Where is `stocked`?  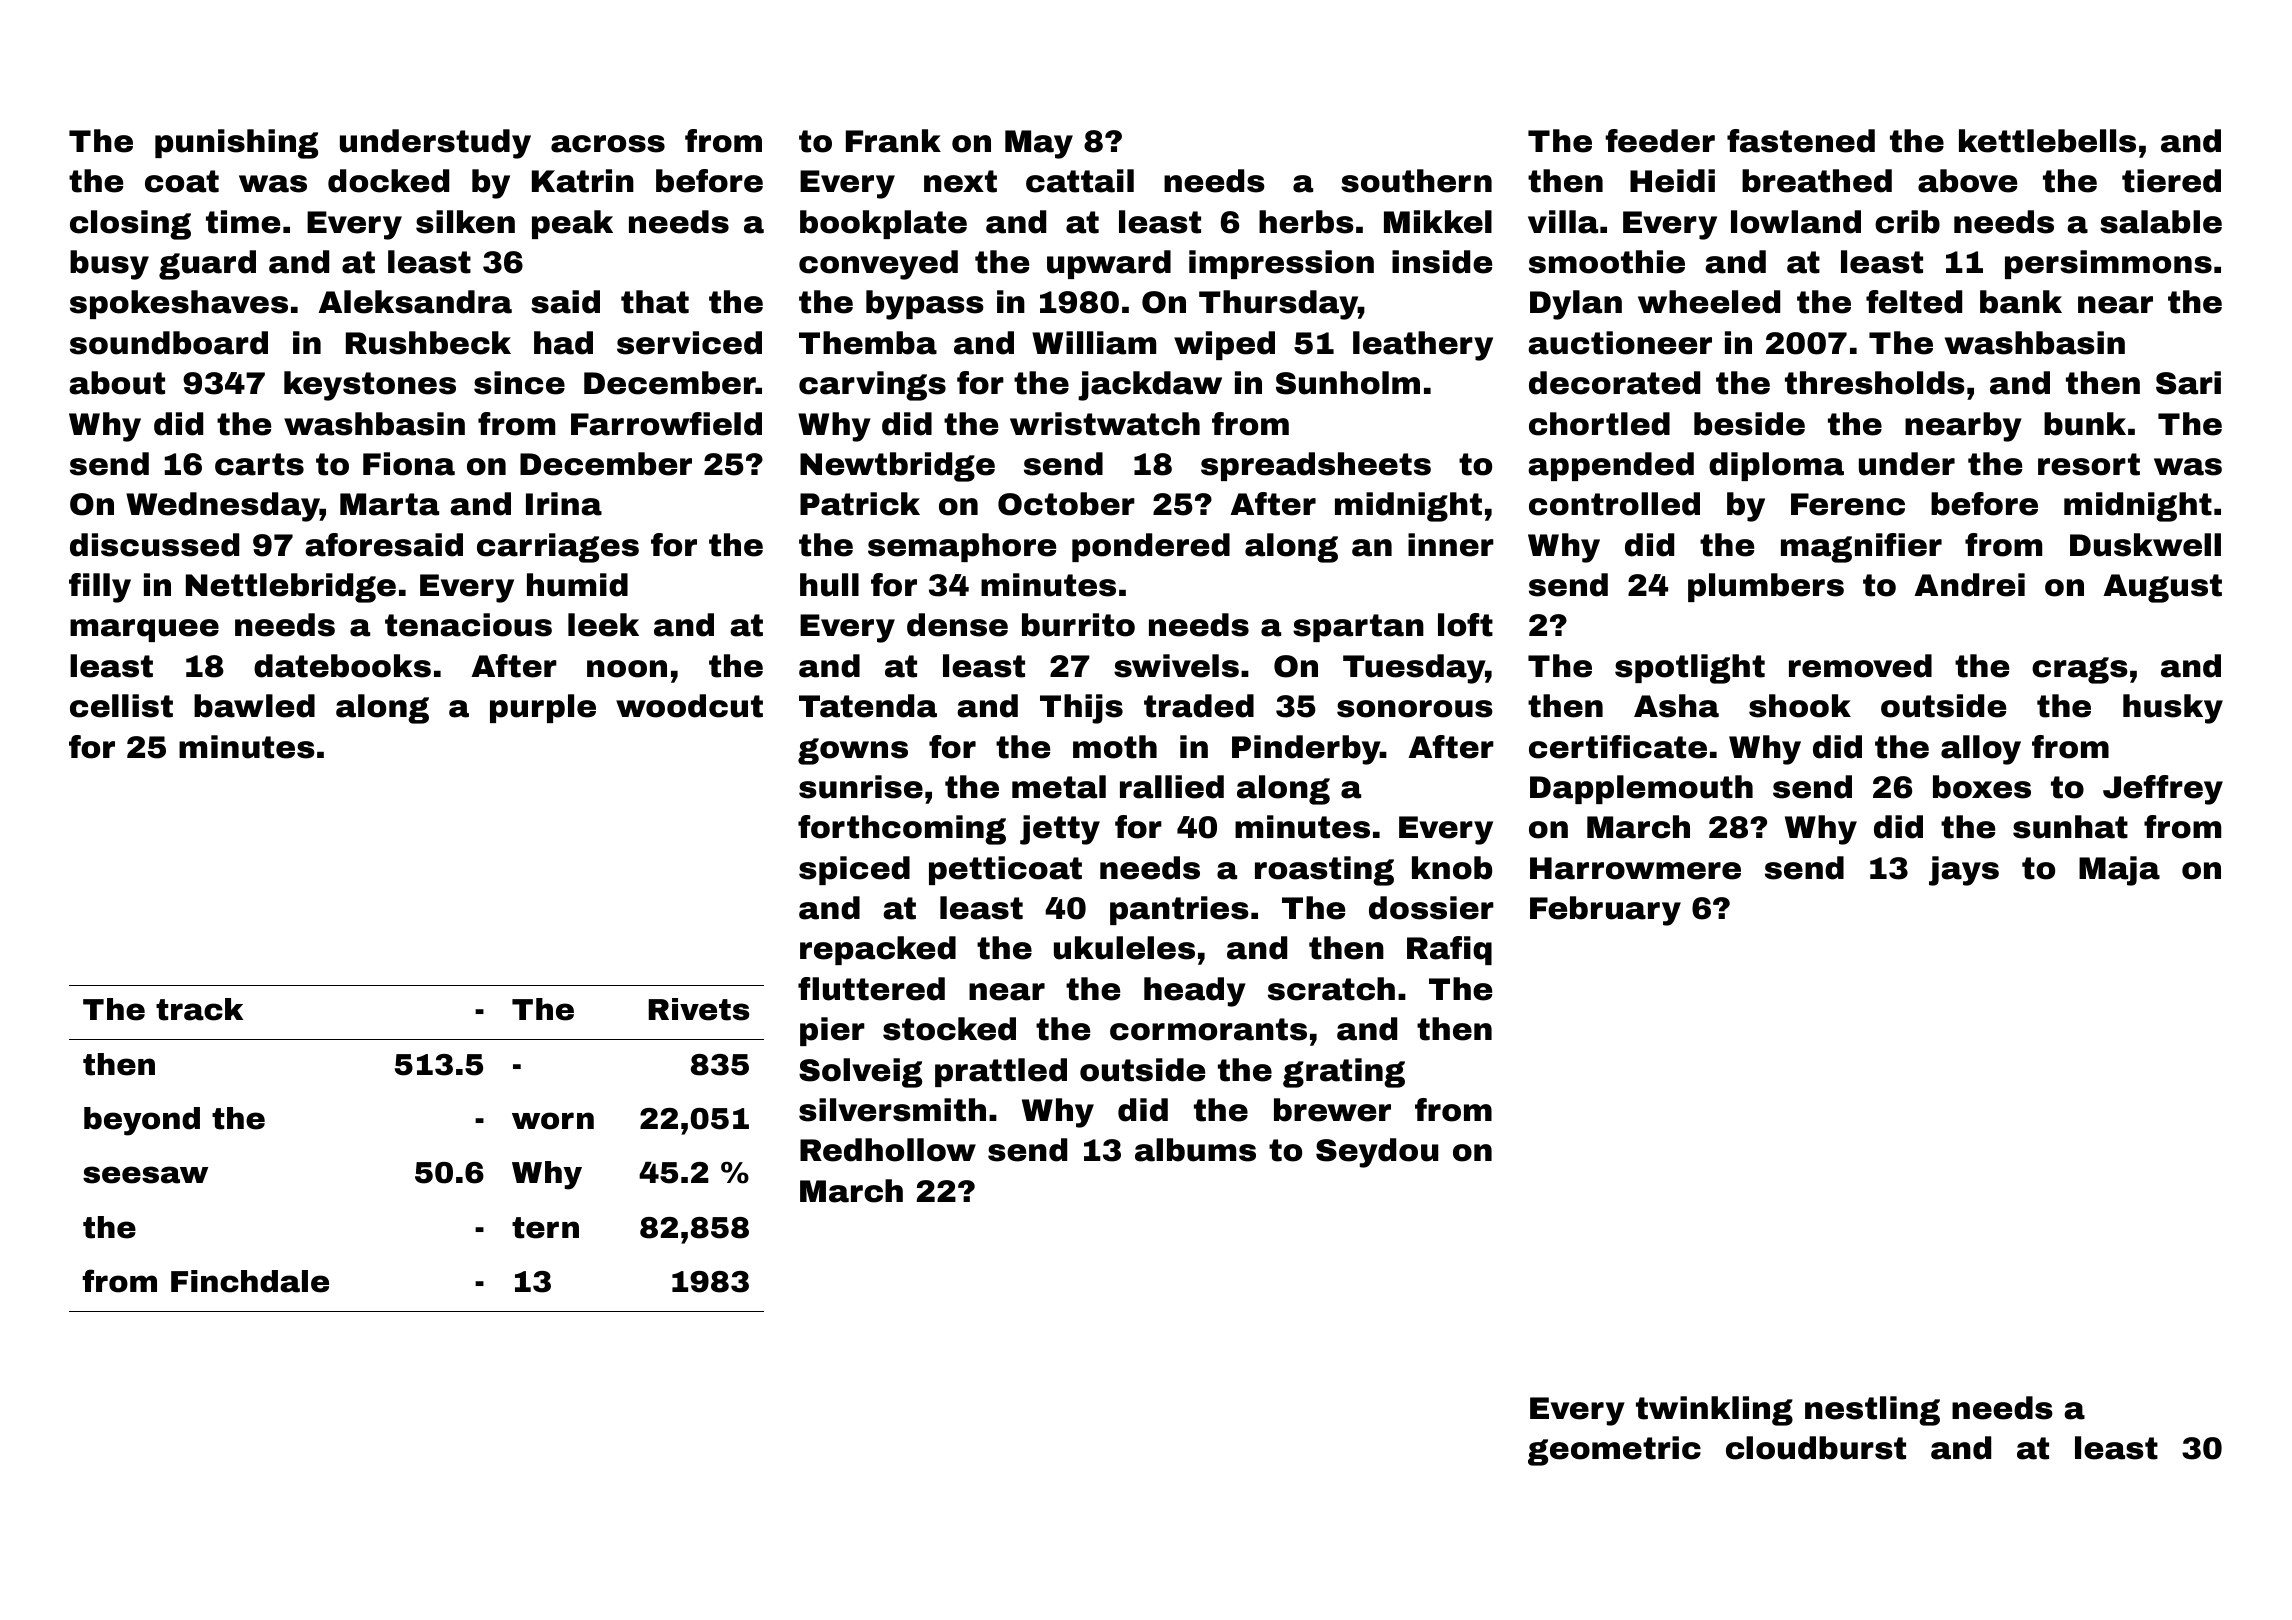 stocked is located at coordinates (949, 1029).
